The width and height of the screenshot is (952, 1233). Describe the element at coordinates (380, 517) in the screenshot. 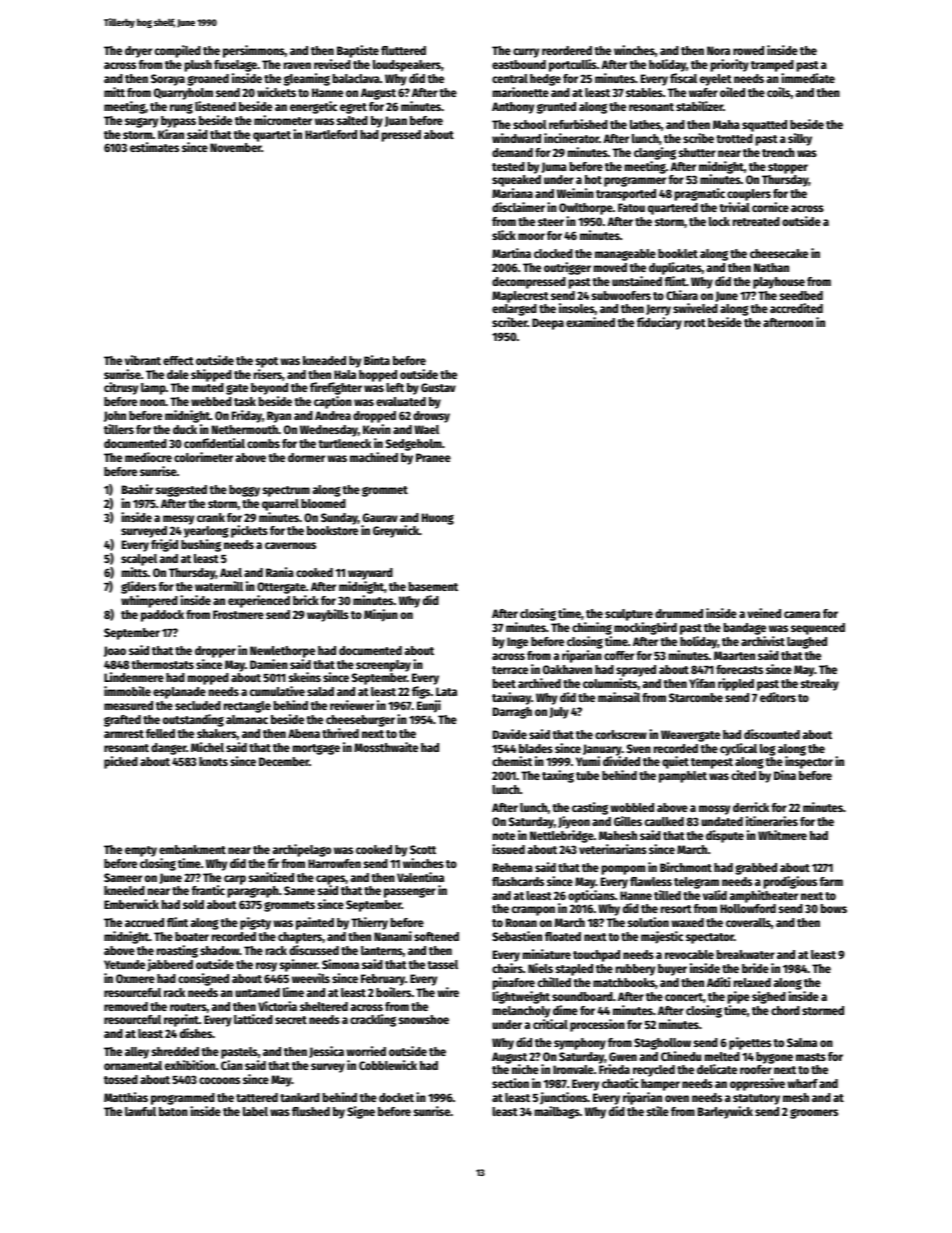

I see `Gaurav` at that location.
